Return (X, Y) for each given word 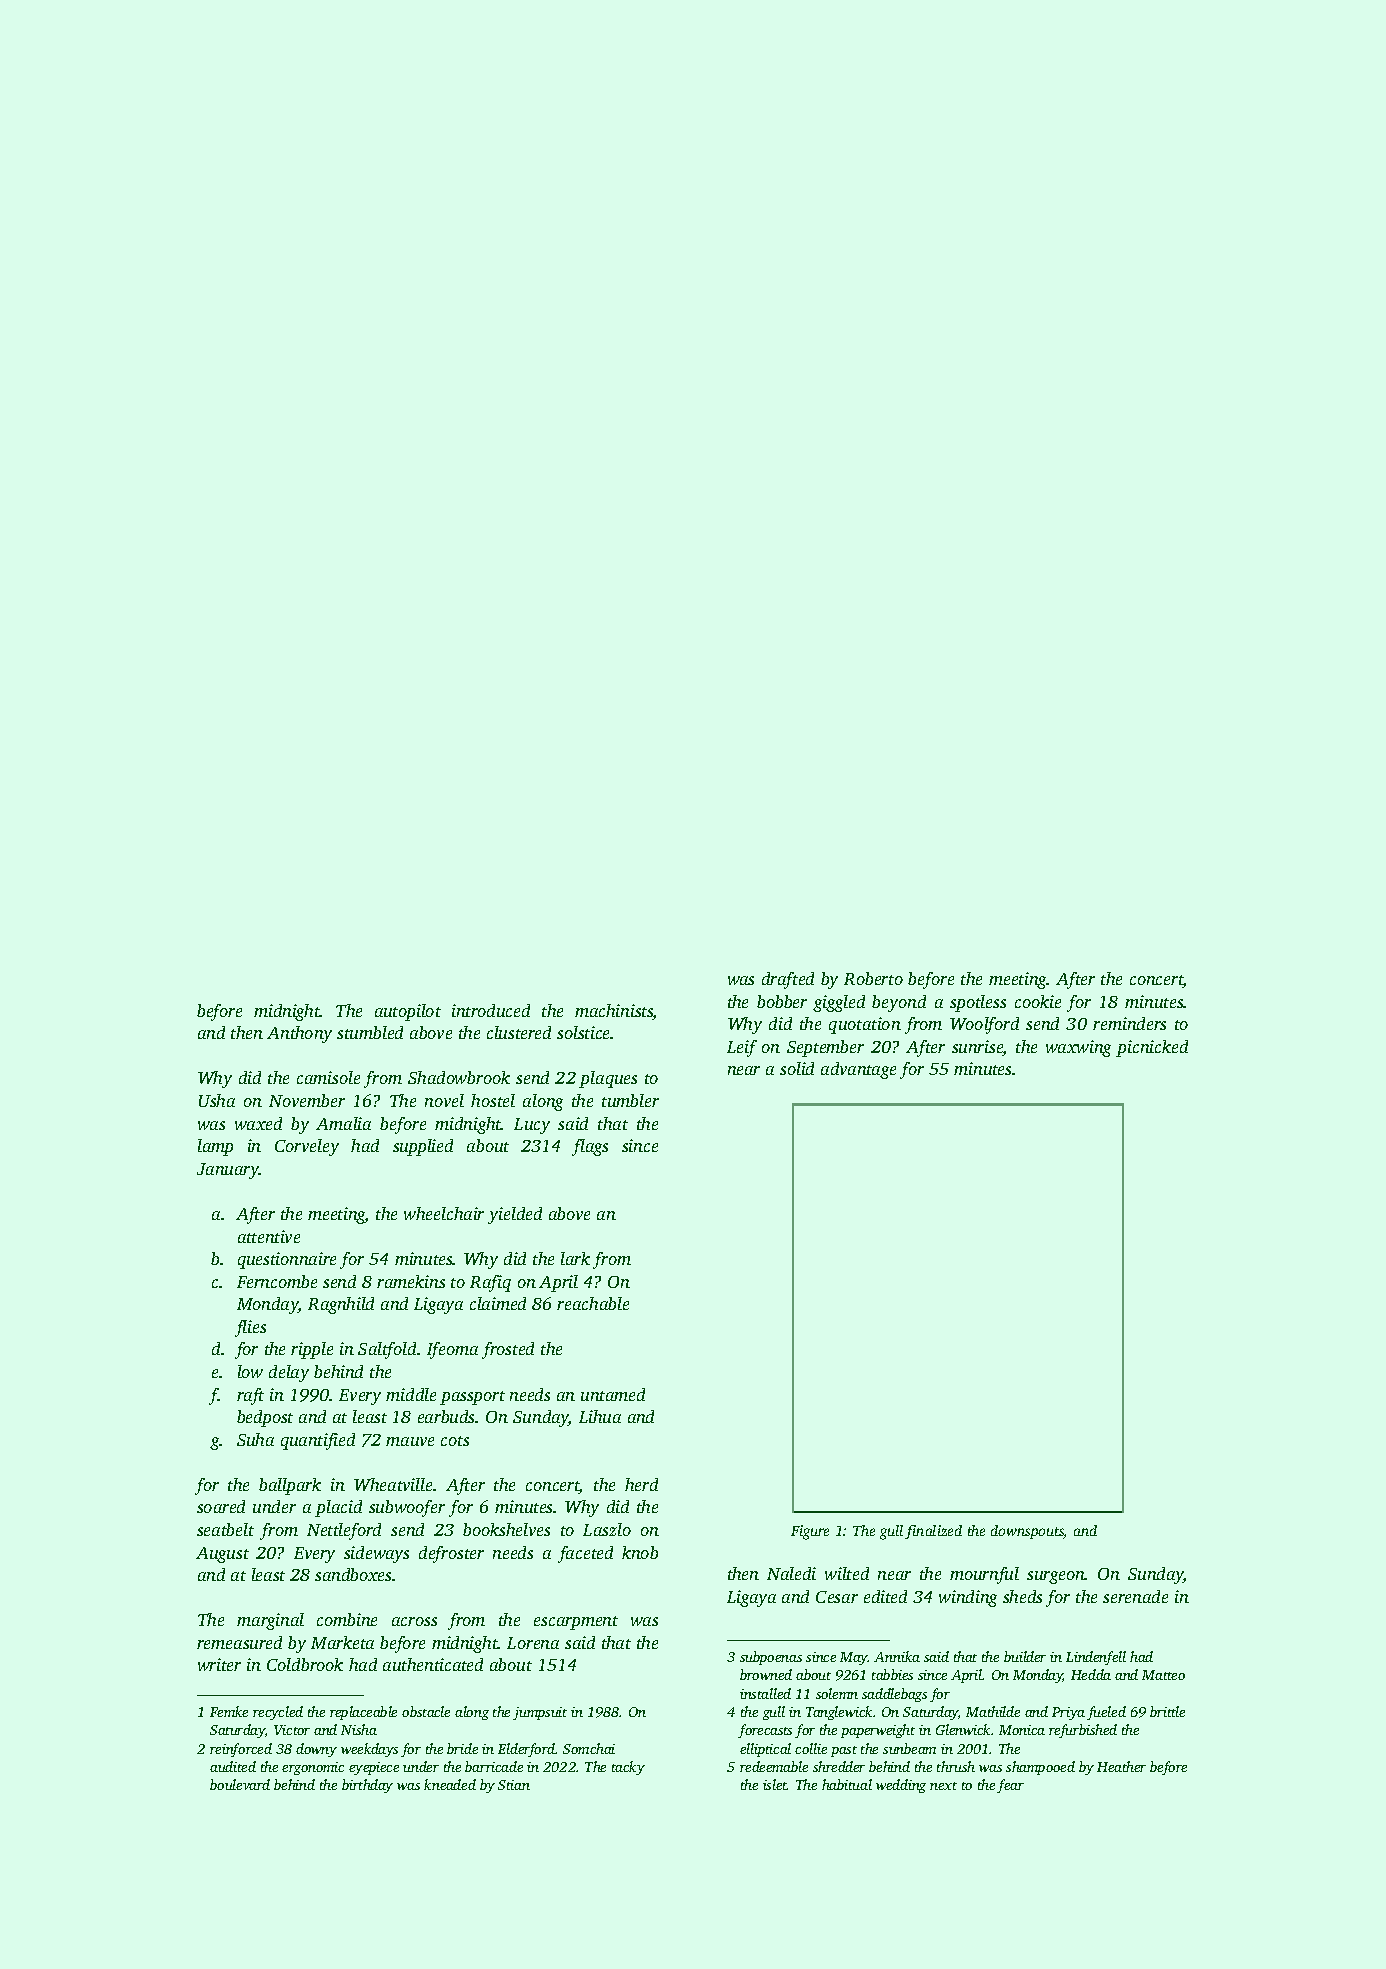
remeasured (239, 1642)
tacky (628, 1768)
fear (1010, 1786)
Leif (742, 1048)
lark (575, 1258)
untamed (613, 1394)
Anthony (299, 1034)
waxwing (1078, 1048)
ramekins (411, 1281)
